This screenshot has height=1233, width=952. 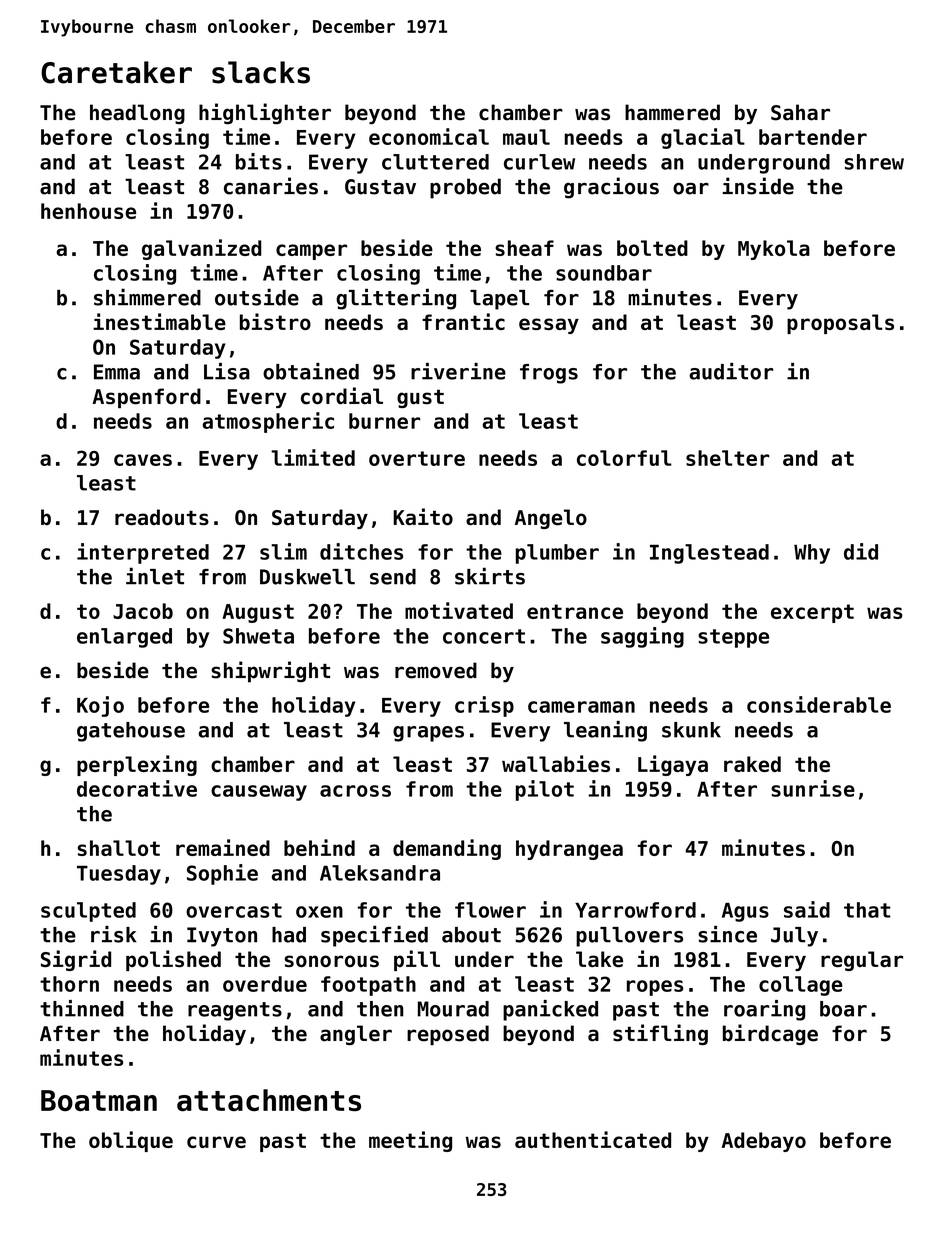 I want to click on interpreted, so click(x=143, y=553).
